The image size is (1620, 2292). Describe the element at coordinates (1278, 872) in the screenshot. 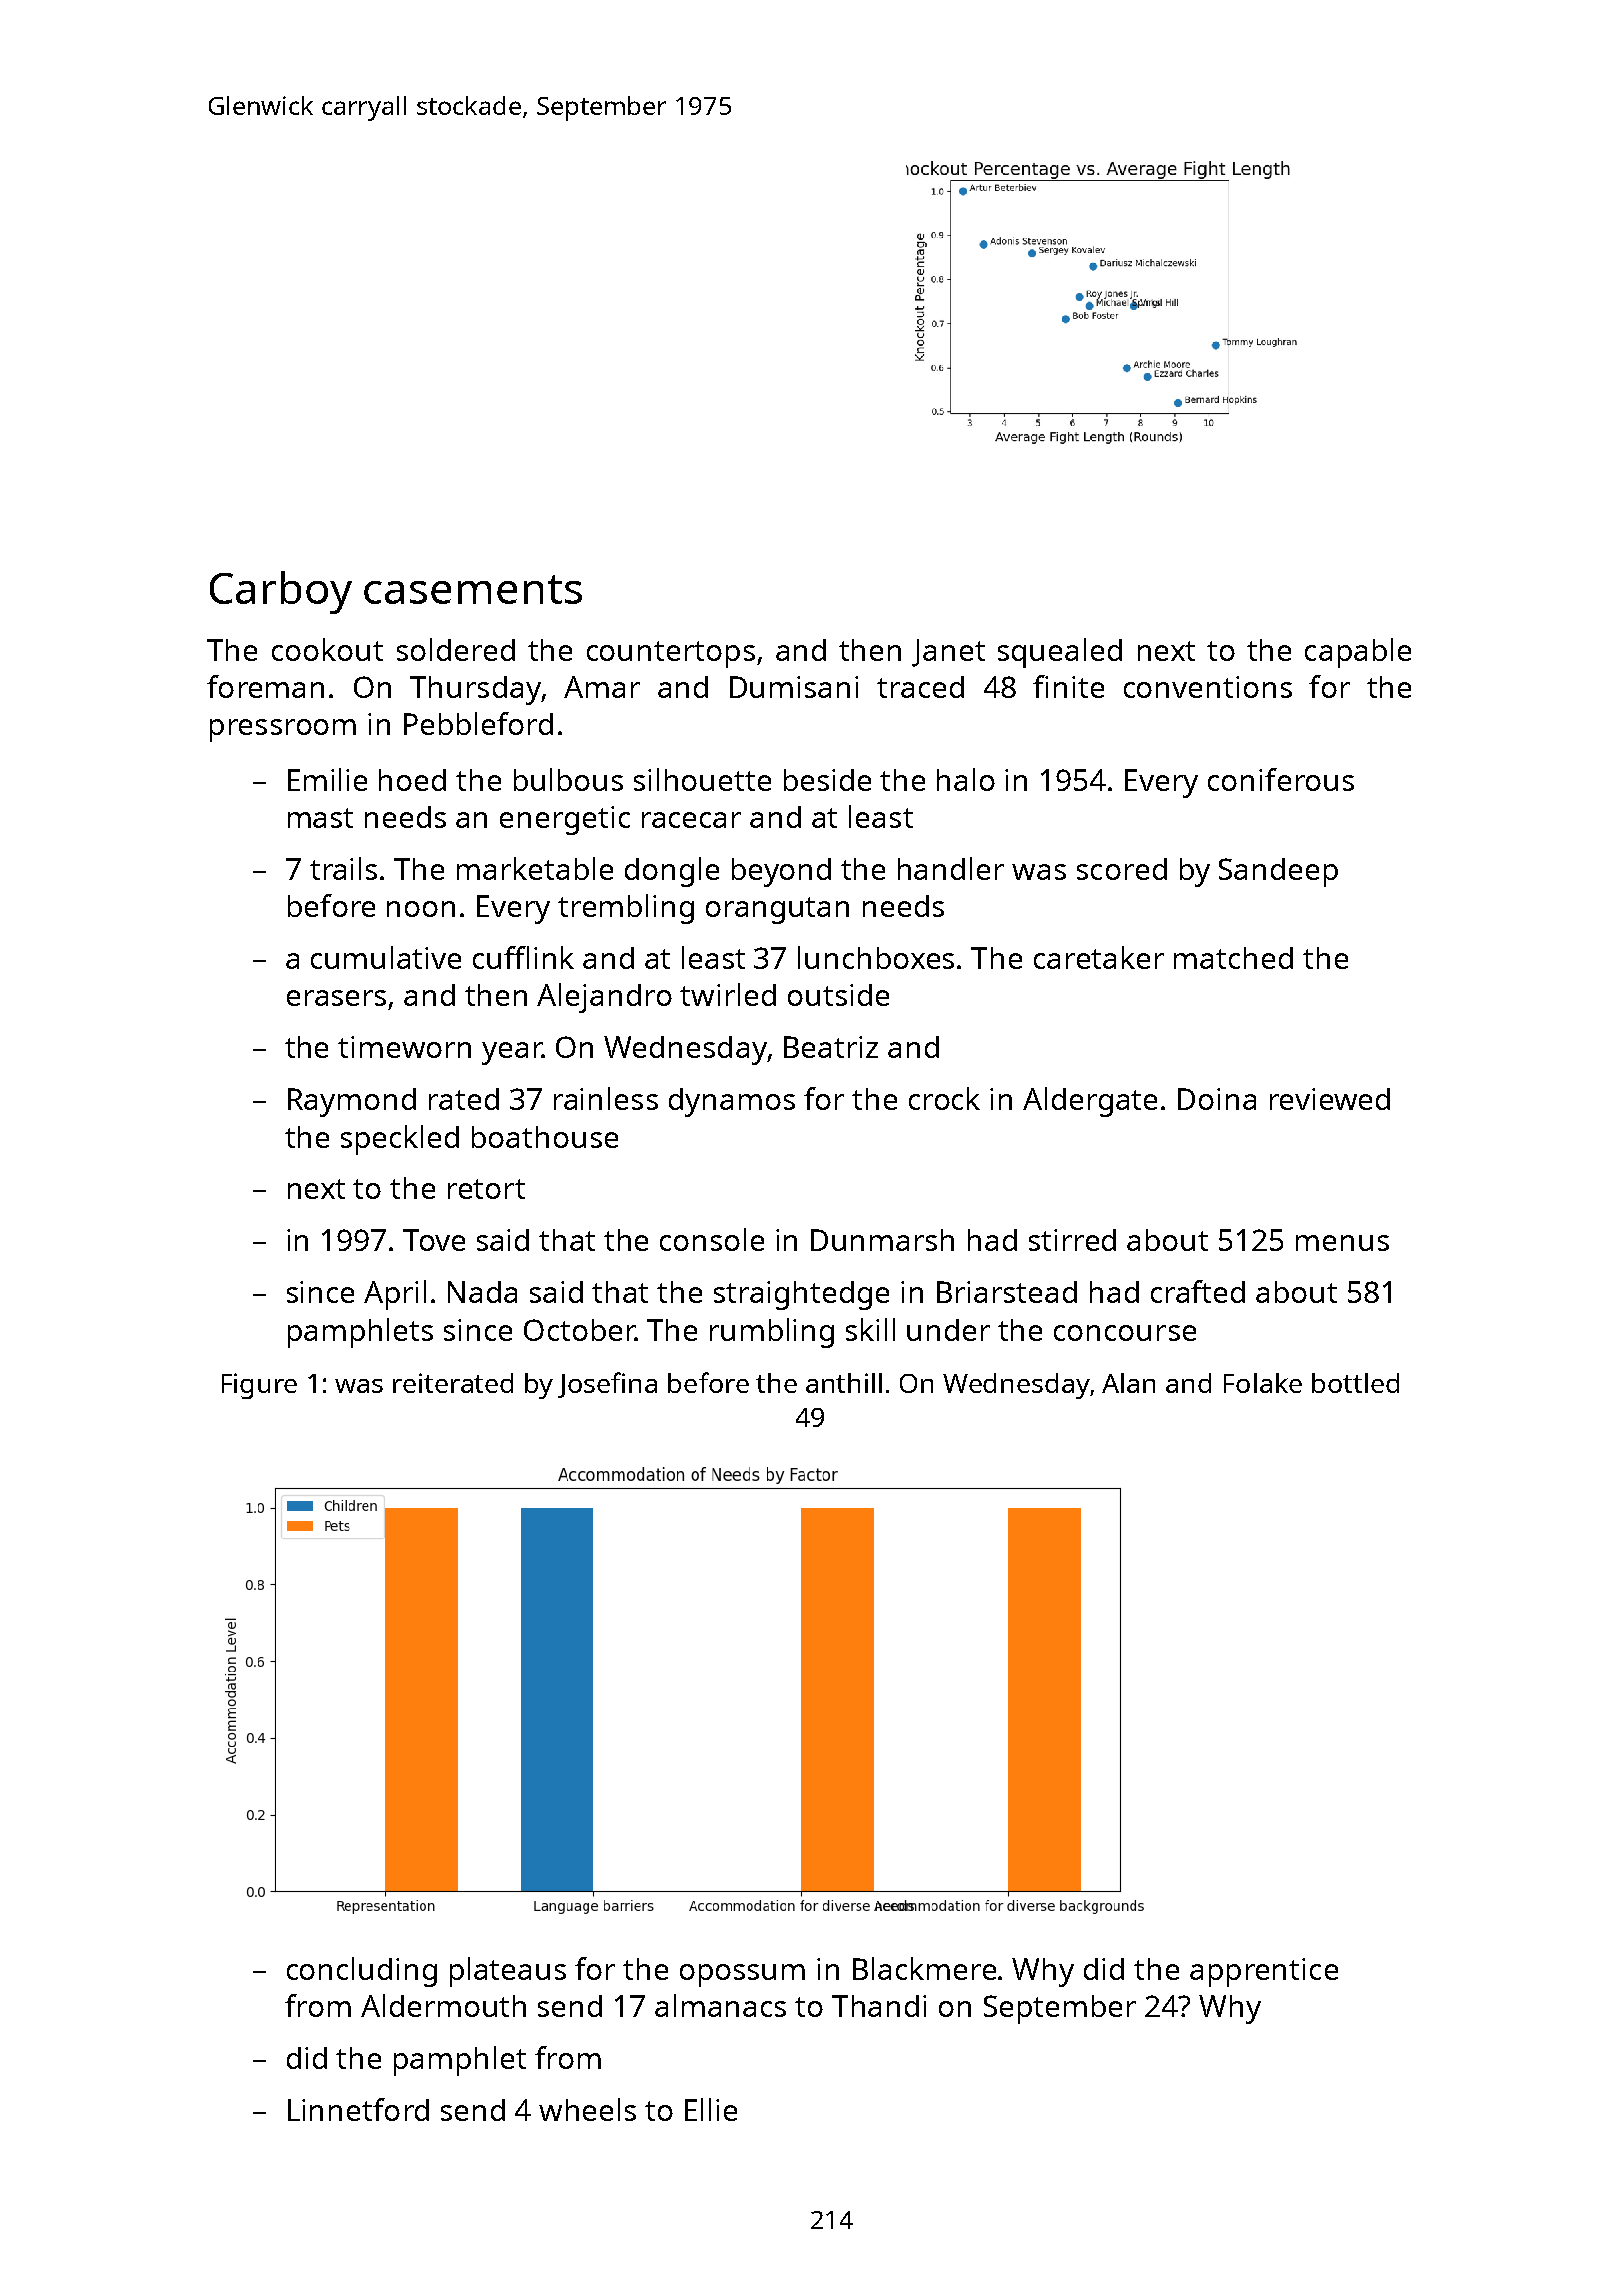

I see `Sandeep` at that location.
